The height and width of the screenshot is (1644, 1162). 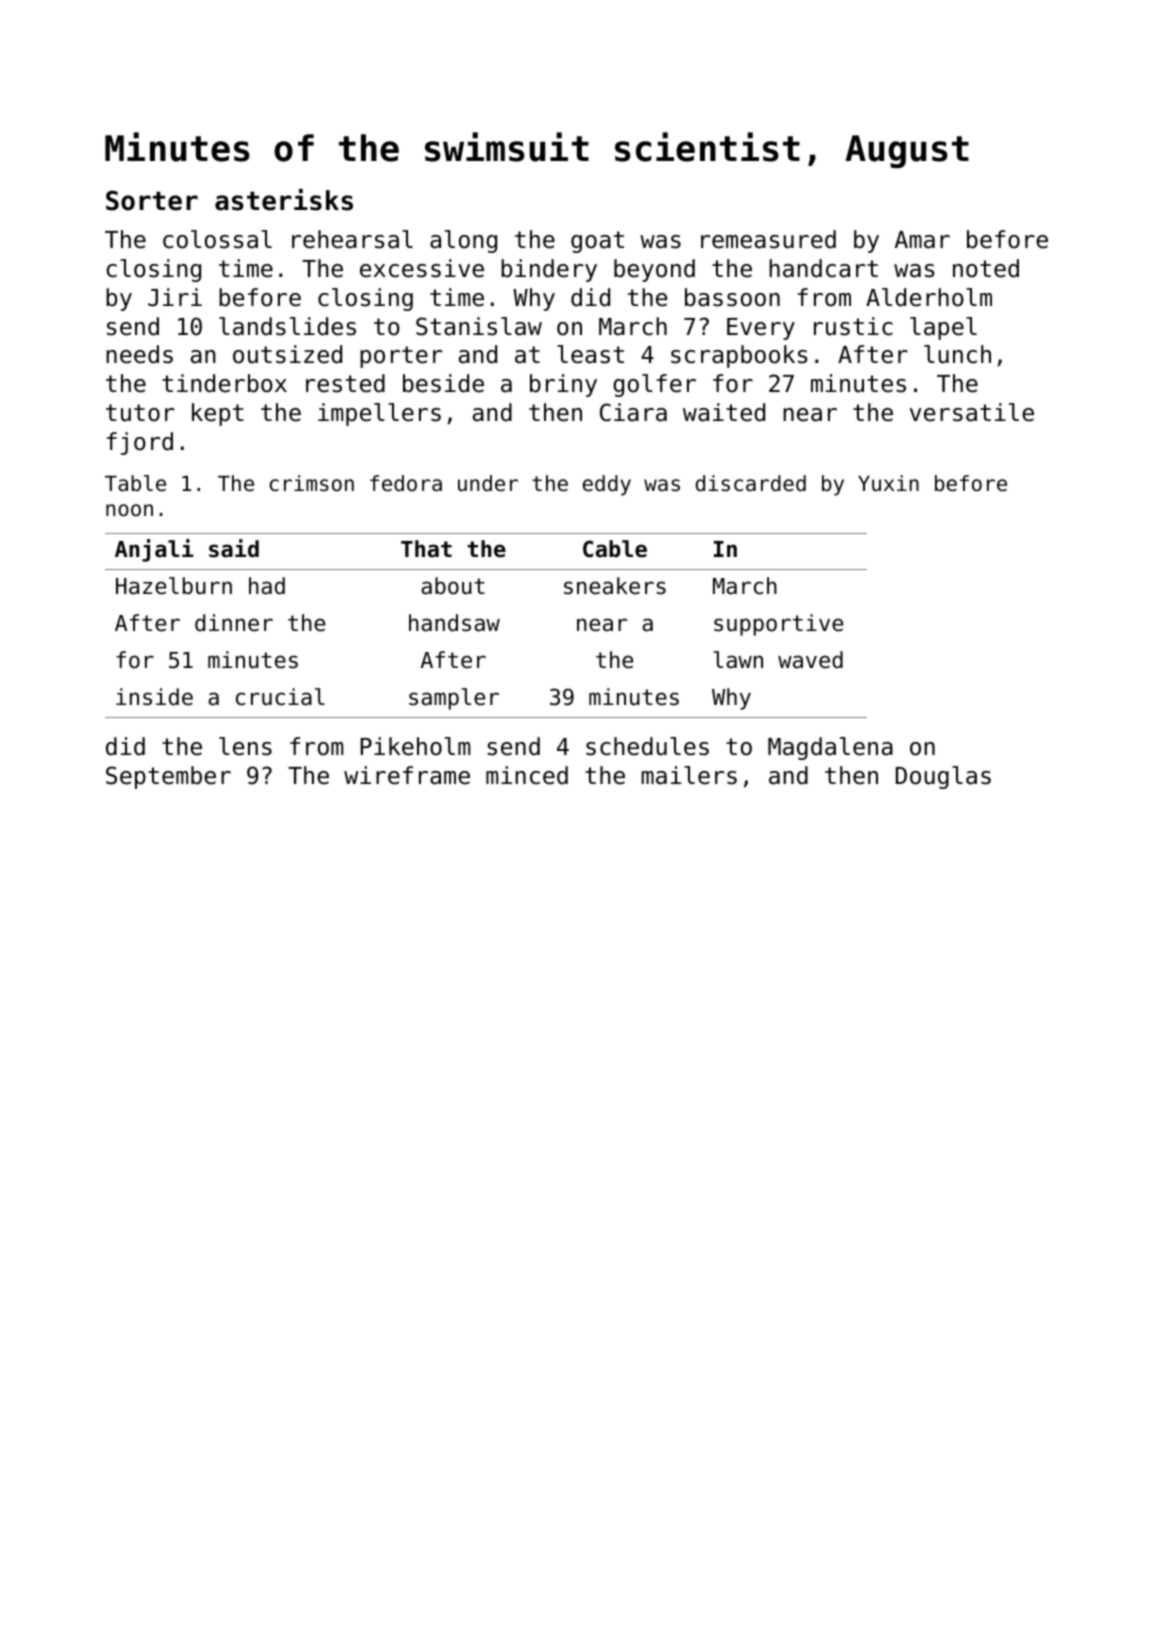 What do you see at coordinates (768, 239) in the screenshot?
I see `remeasured` at bounding box center [768, 239].
